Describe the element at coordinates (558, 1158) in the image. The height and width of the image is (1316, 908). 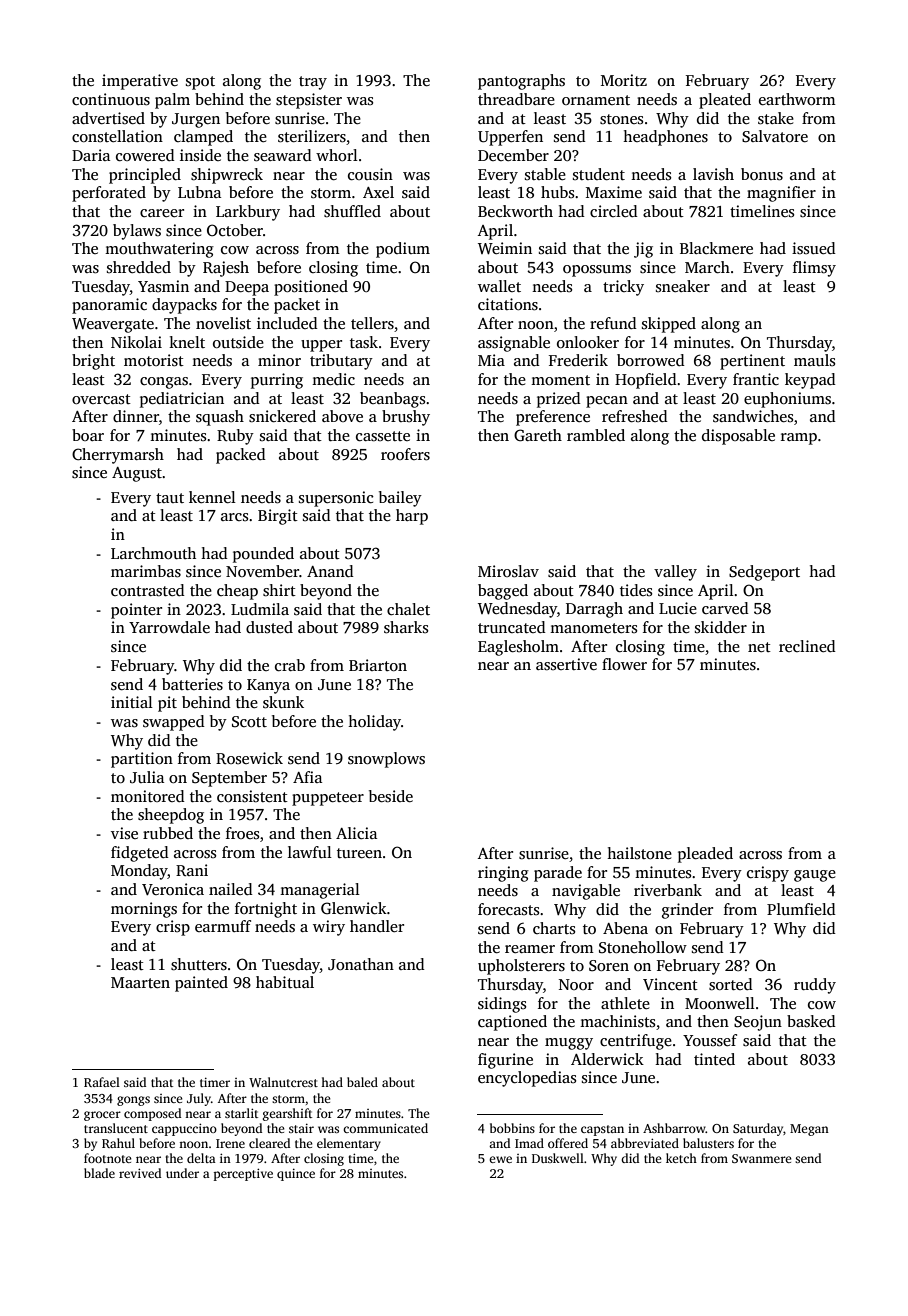
I see `Duskwell` at that location.
